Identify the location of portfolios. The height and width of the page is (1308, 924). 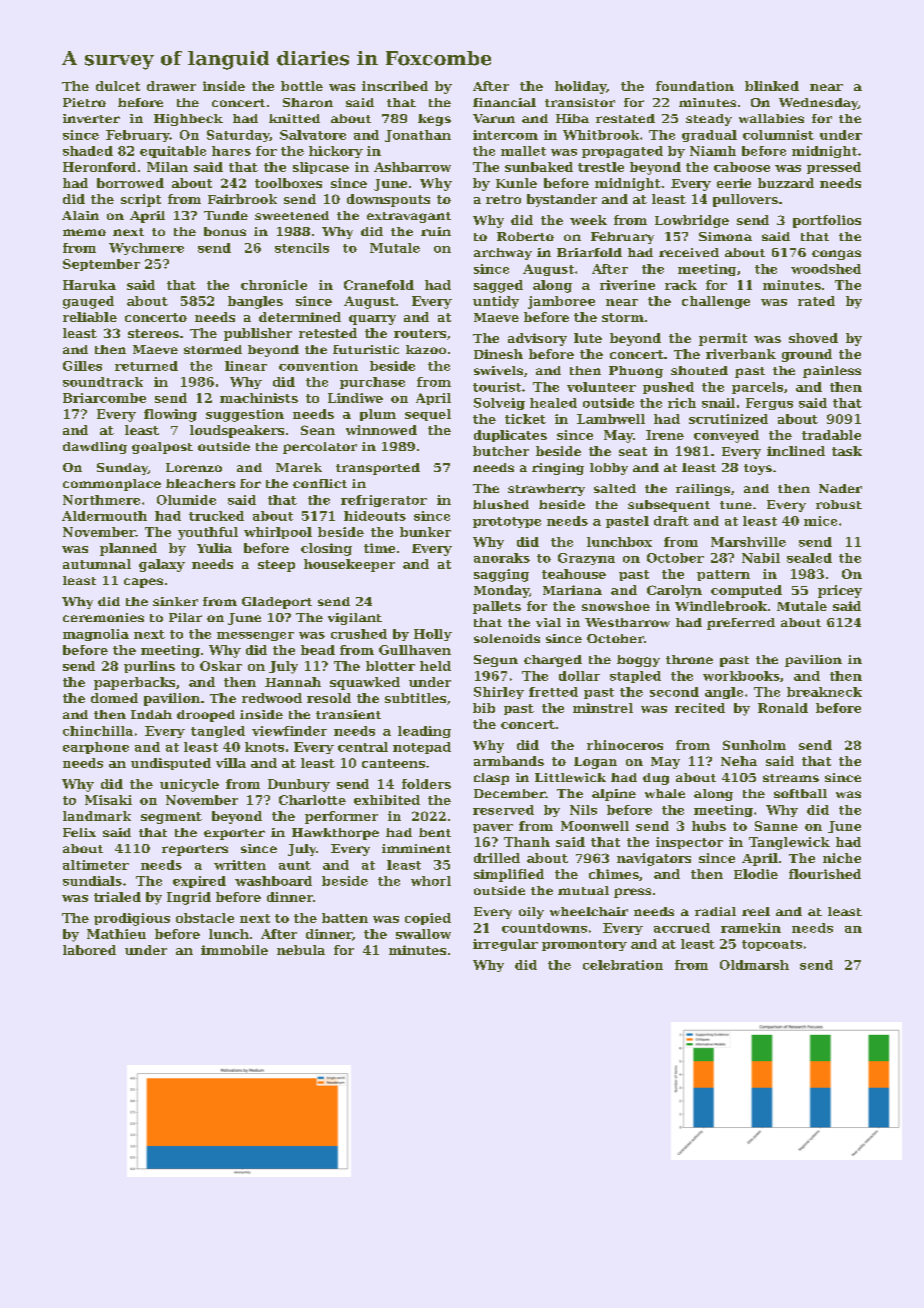
(827, 221).
